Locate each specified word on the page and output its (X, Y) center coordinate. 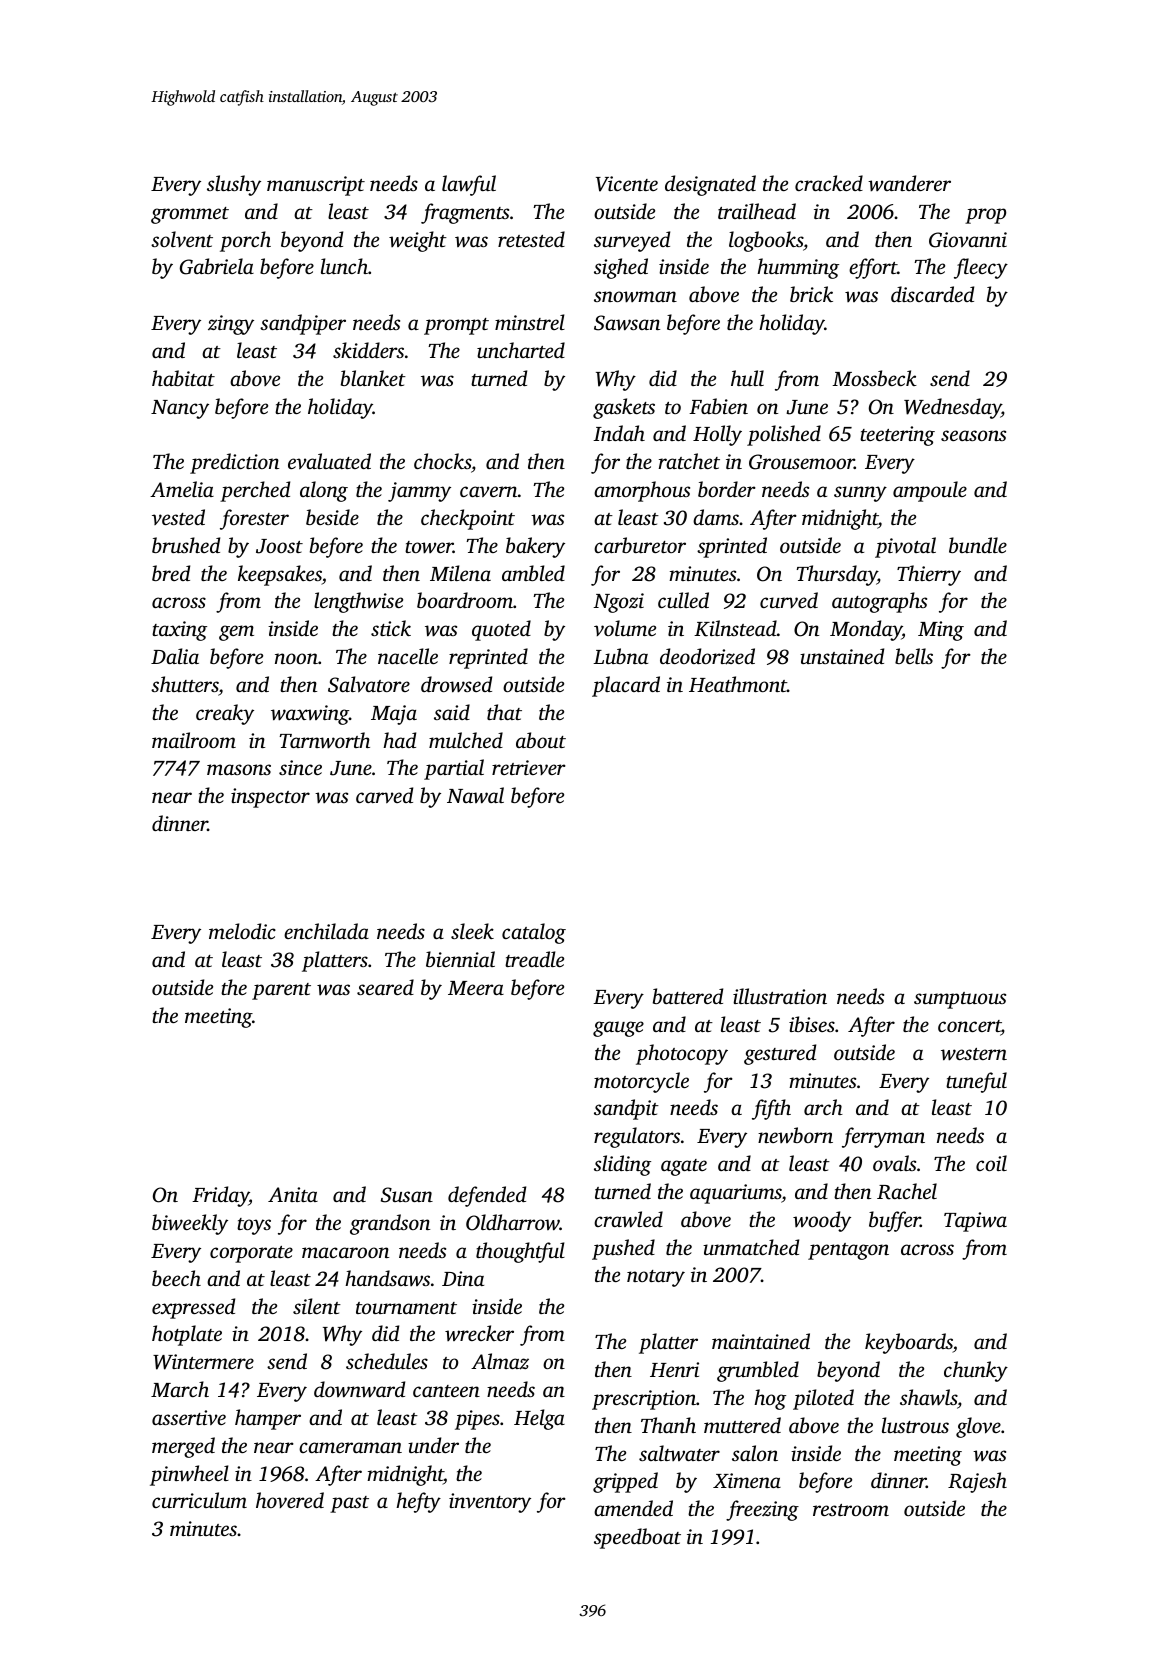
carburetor (640, 545)
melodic (242, 931)
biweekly (190, 1224)
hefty (418, 1502)
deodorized (707, 656)
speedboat (637, 1538)
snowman (635, 297)
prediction (234, 463)
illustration (780, 996)
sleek (472, 931)
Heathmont (738, 684)
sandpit (626, 1109)
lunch (344, 266)
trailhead (757, 211)
